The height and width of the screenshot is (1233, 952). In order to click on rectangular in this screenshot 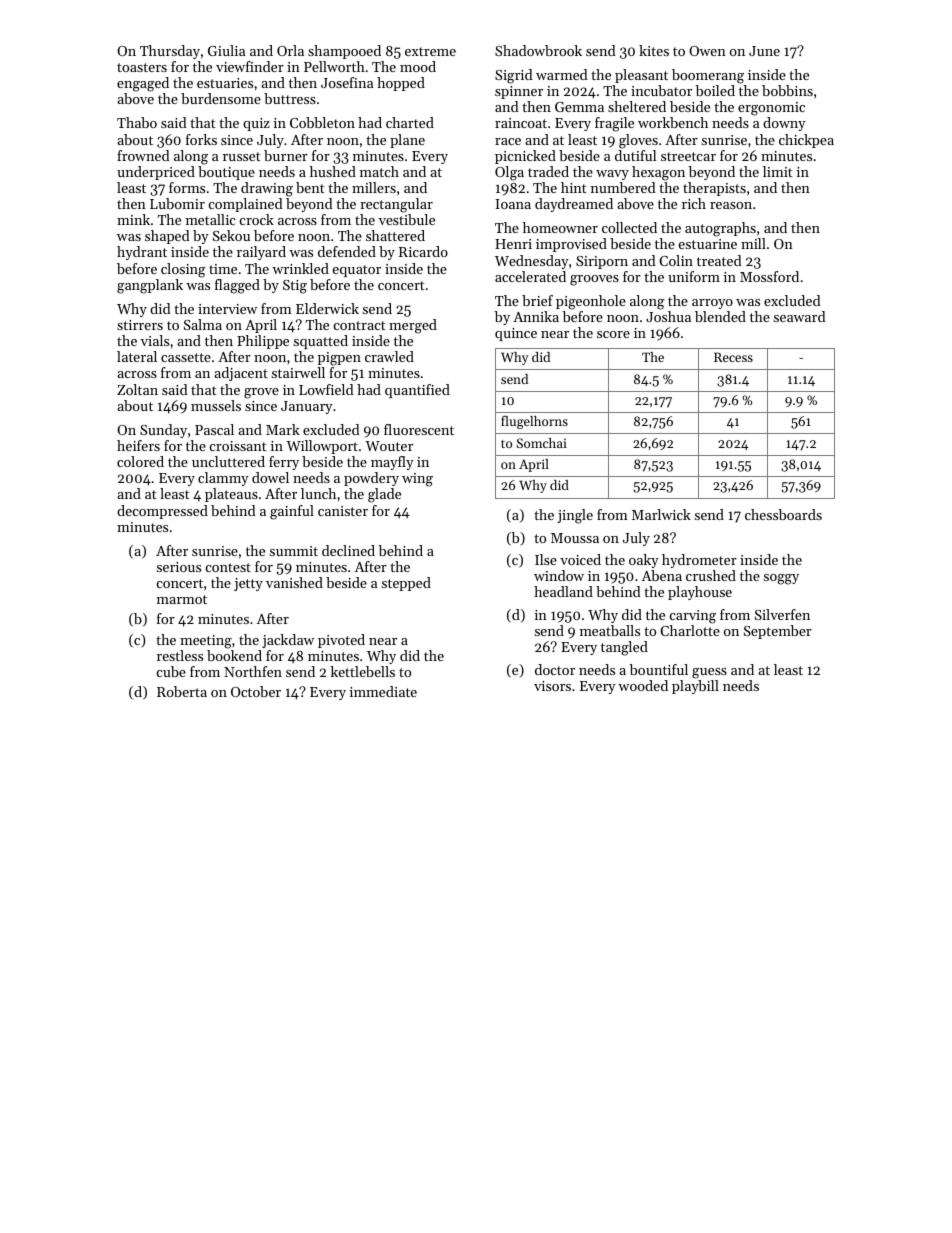, I will do `click(396, 205)`.
